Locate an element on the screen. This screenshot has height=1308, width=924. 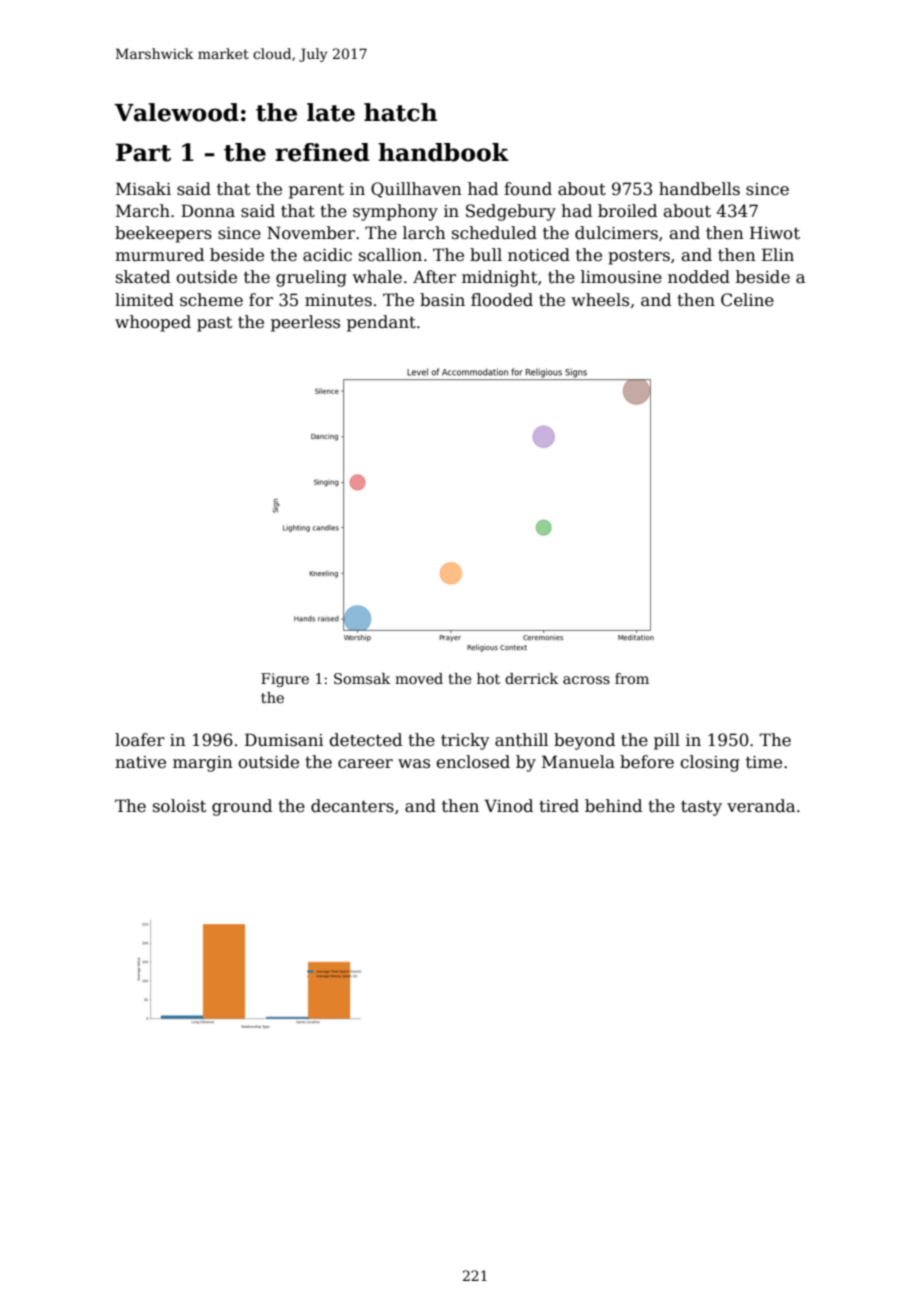
peerless is located at coordinates (305, 323).
